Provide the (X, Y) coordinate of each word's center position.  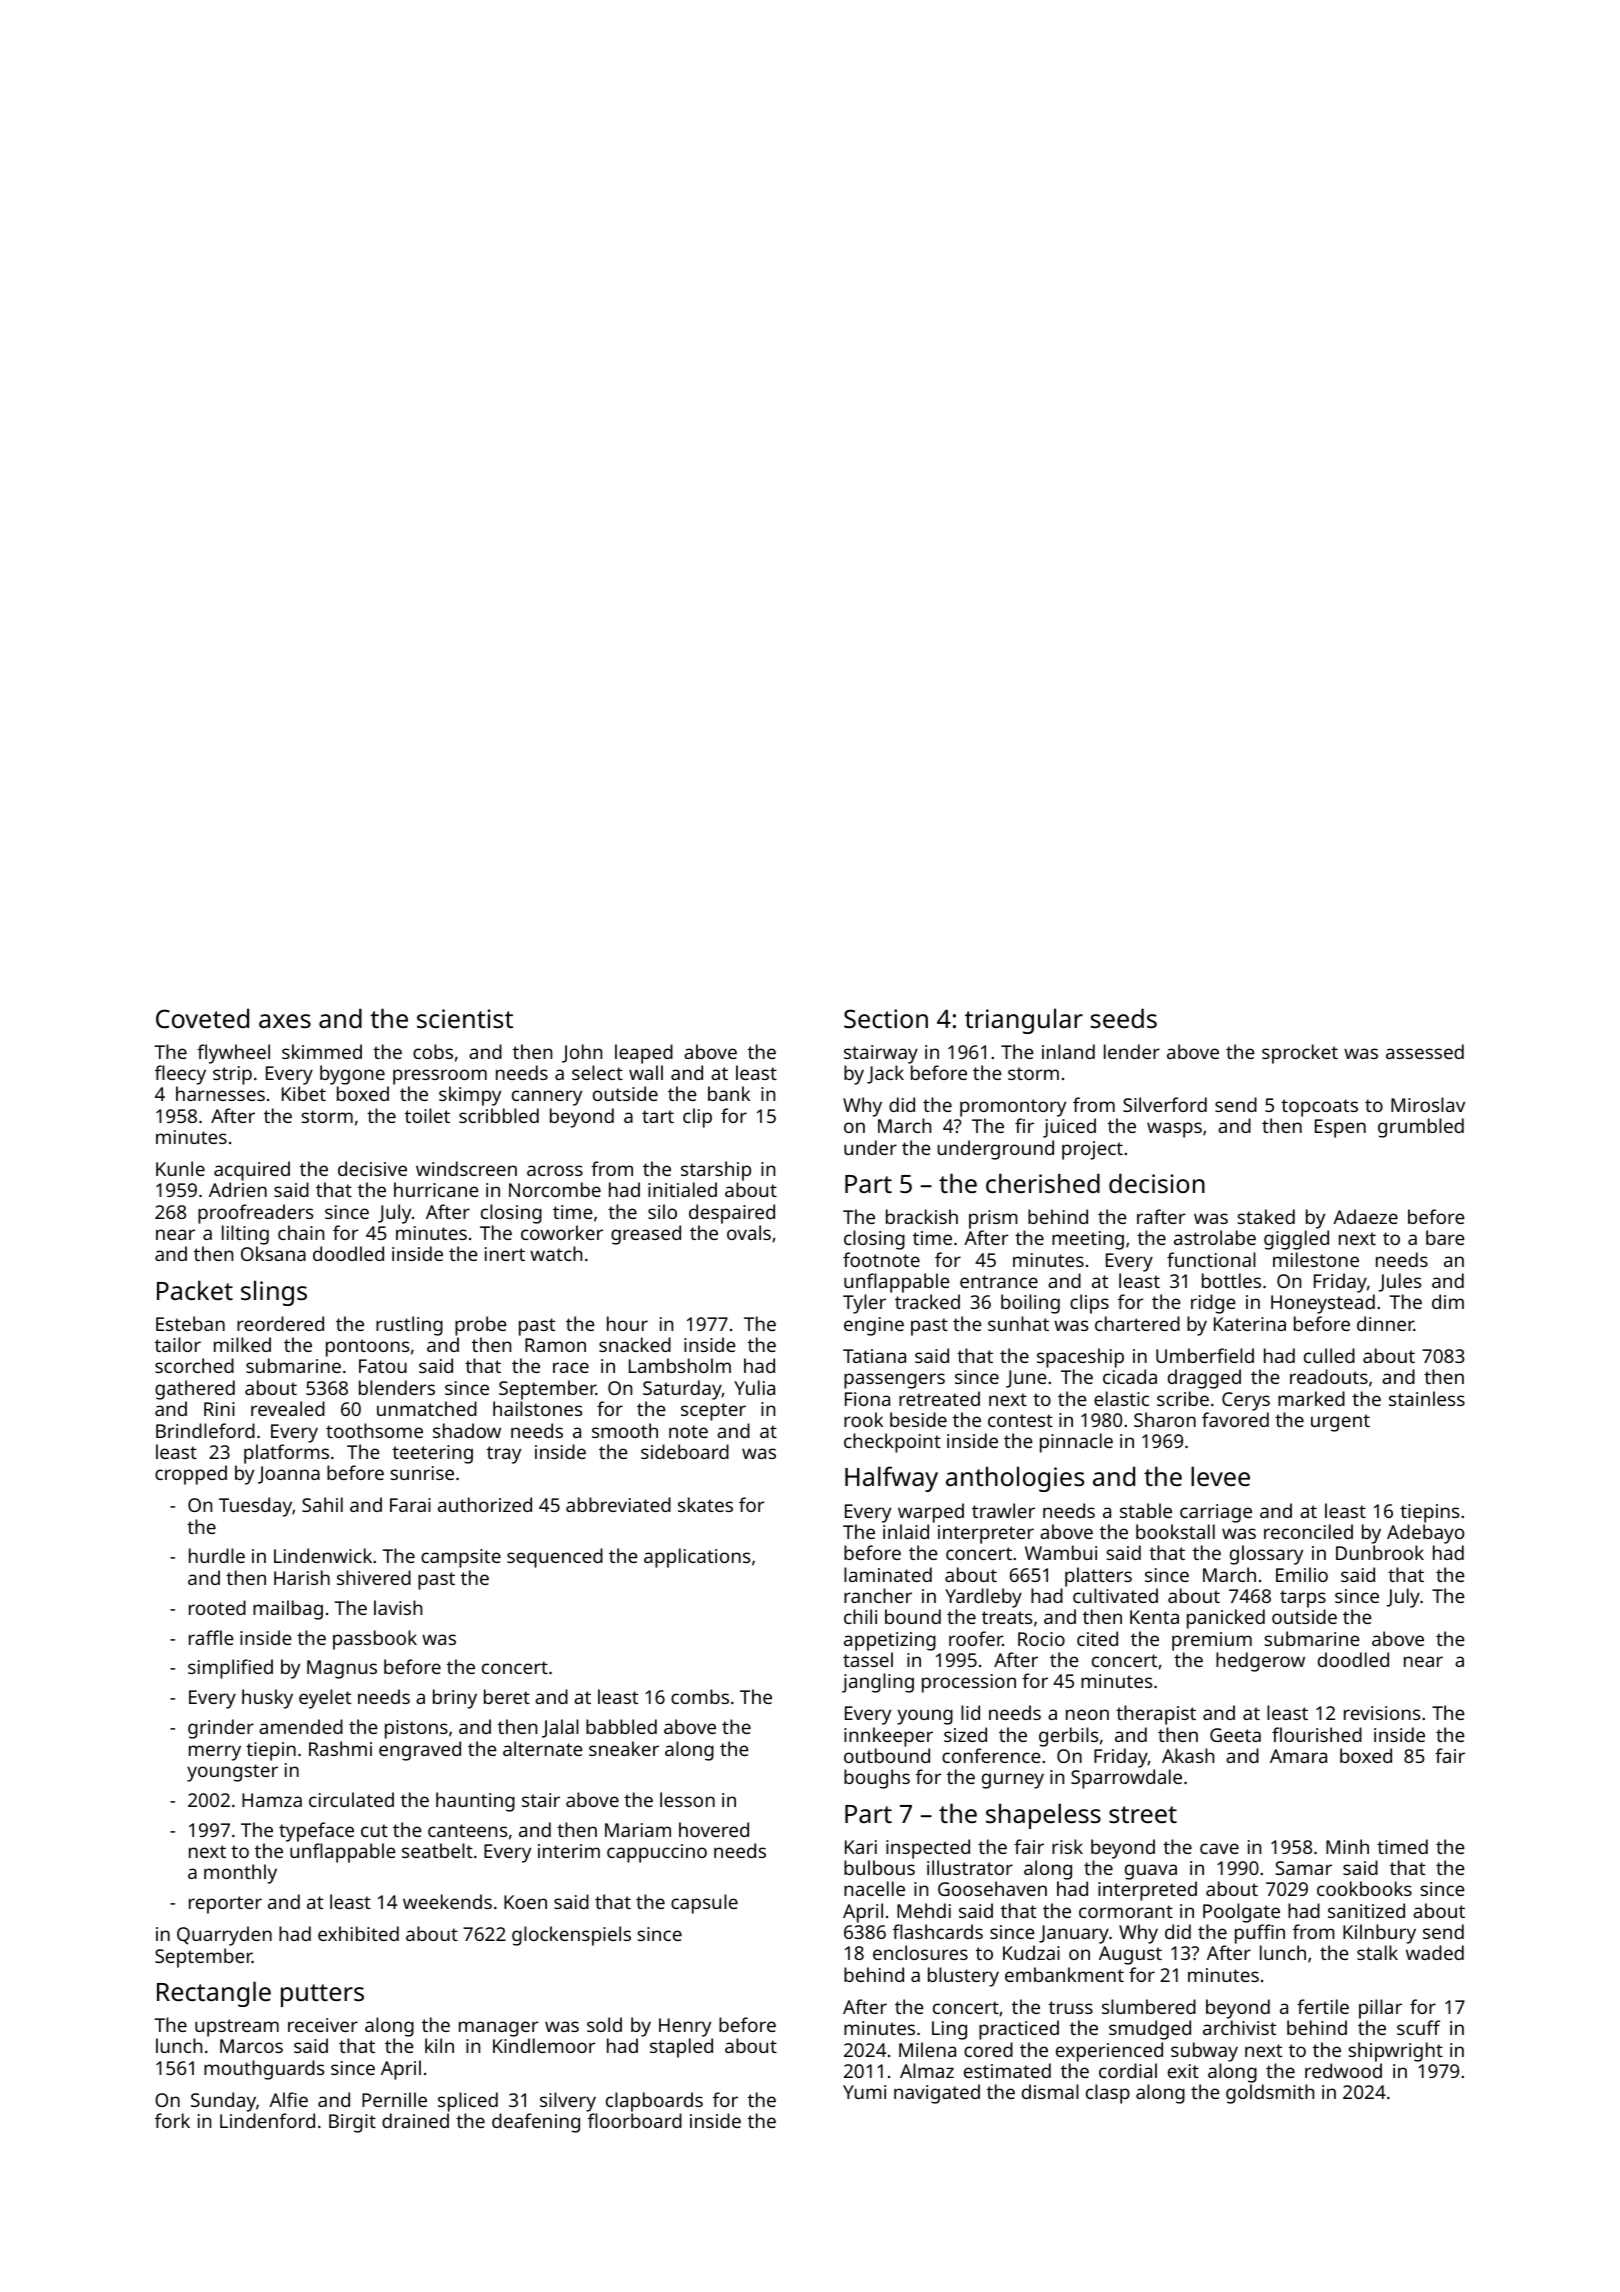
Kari (861, 1847)
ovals (749, 1232)
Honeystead (1323, 1304)
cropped (191, 1475)
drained (415, 2120)
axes (285, 1021)
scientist (465, 1018)
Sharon (1165, 1419)
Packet (195, 1290)
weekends (447, 1901)
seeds (1124, 1018)
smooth (625, 1430)
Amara (1298, 1756)
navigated (937, 2094)
